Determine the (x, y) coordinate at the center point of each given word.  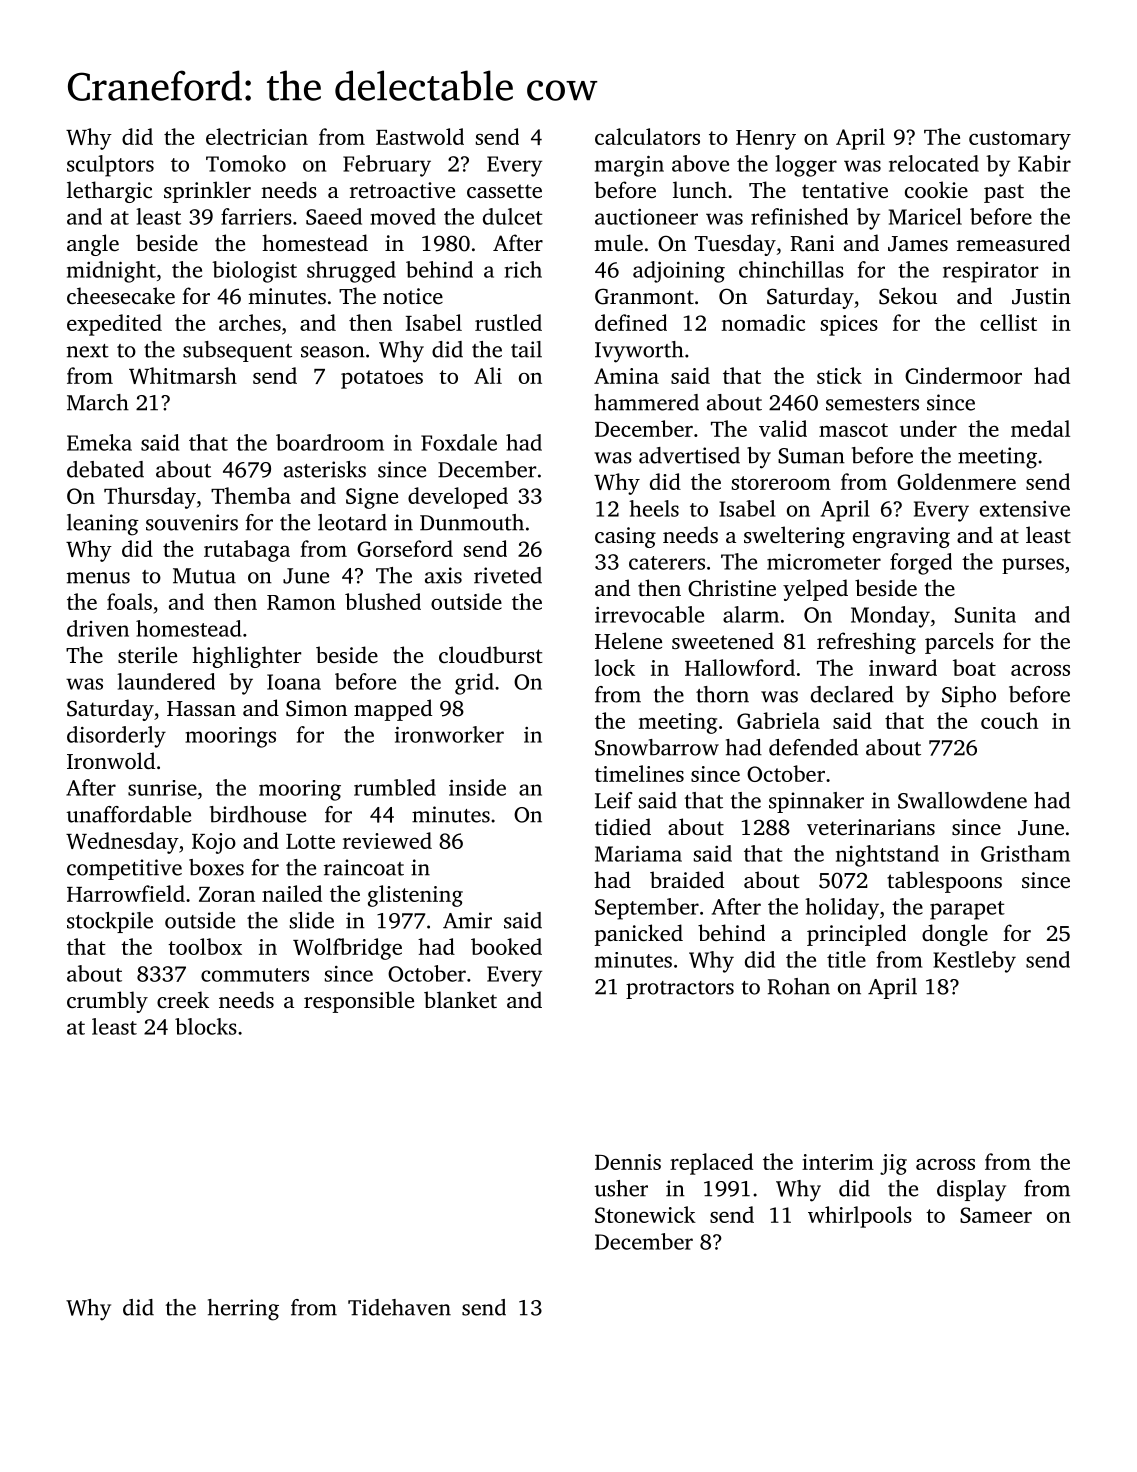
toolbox (205, 946)
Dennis (628, 1162)
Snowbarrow (657, 747)
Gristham (1025, 853)
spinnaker (816, 802)
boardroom (330, 442)
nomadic (763, 322)
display (971, 1191)
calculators (647, 136)
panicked (639, 935)
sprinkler (207, 192)
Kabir (1044, 163)
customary (1020, 140)
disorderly (116, 737)
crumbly (107, 1002)
